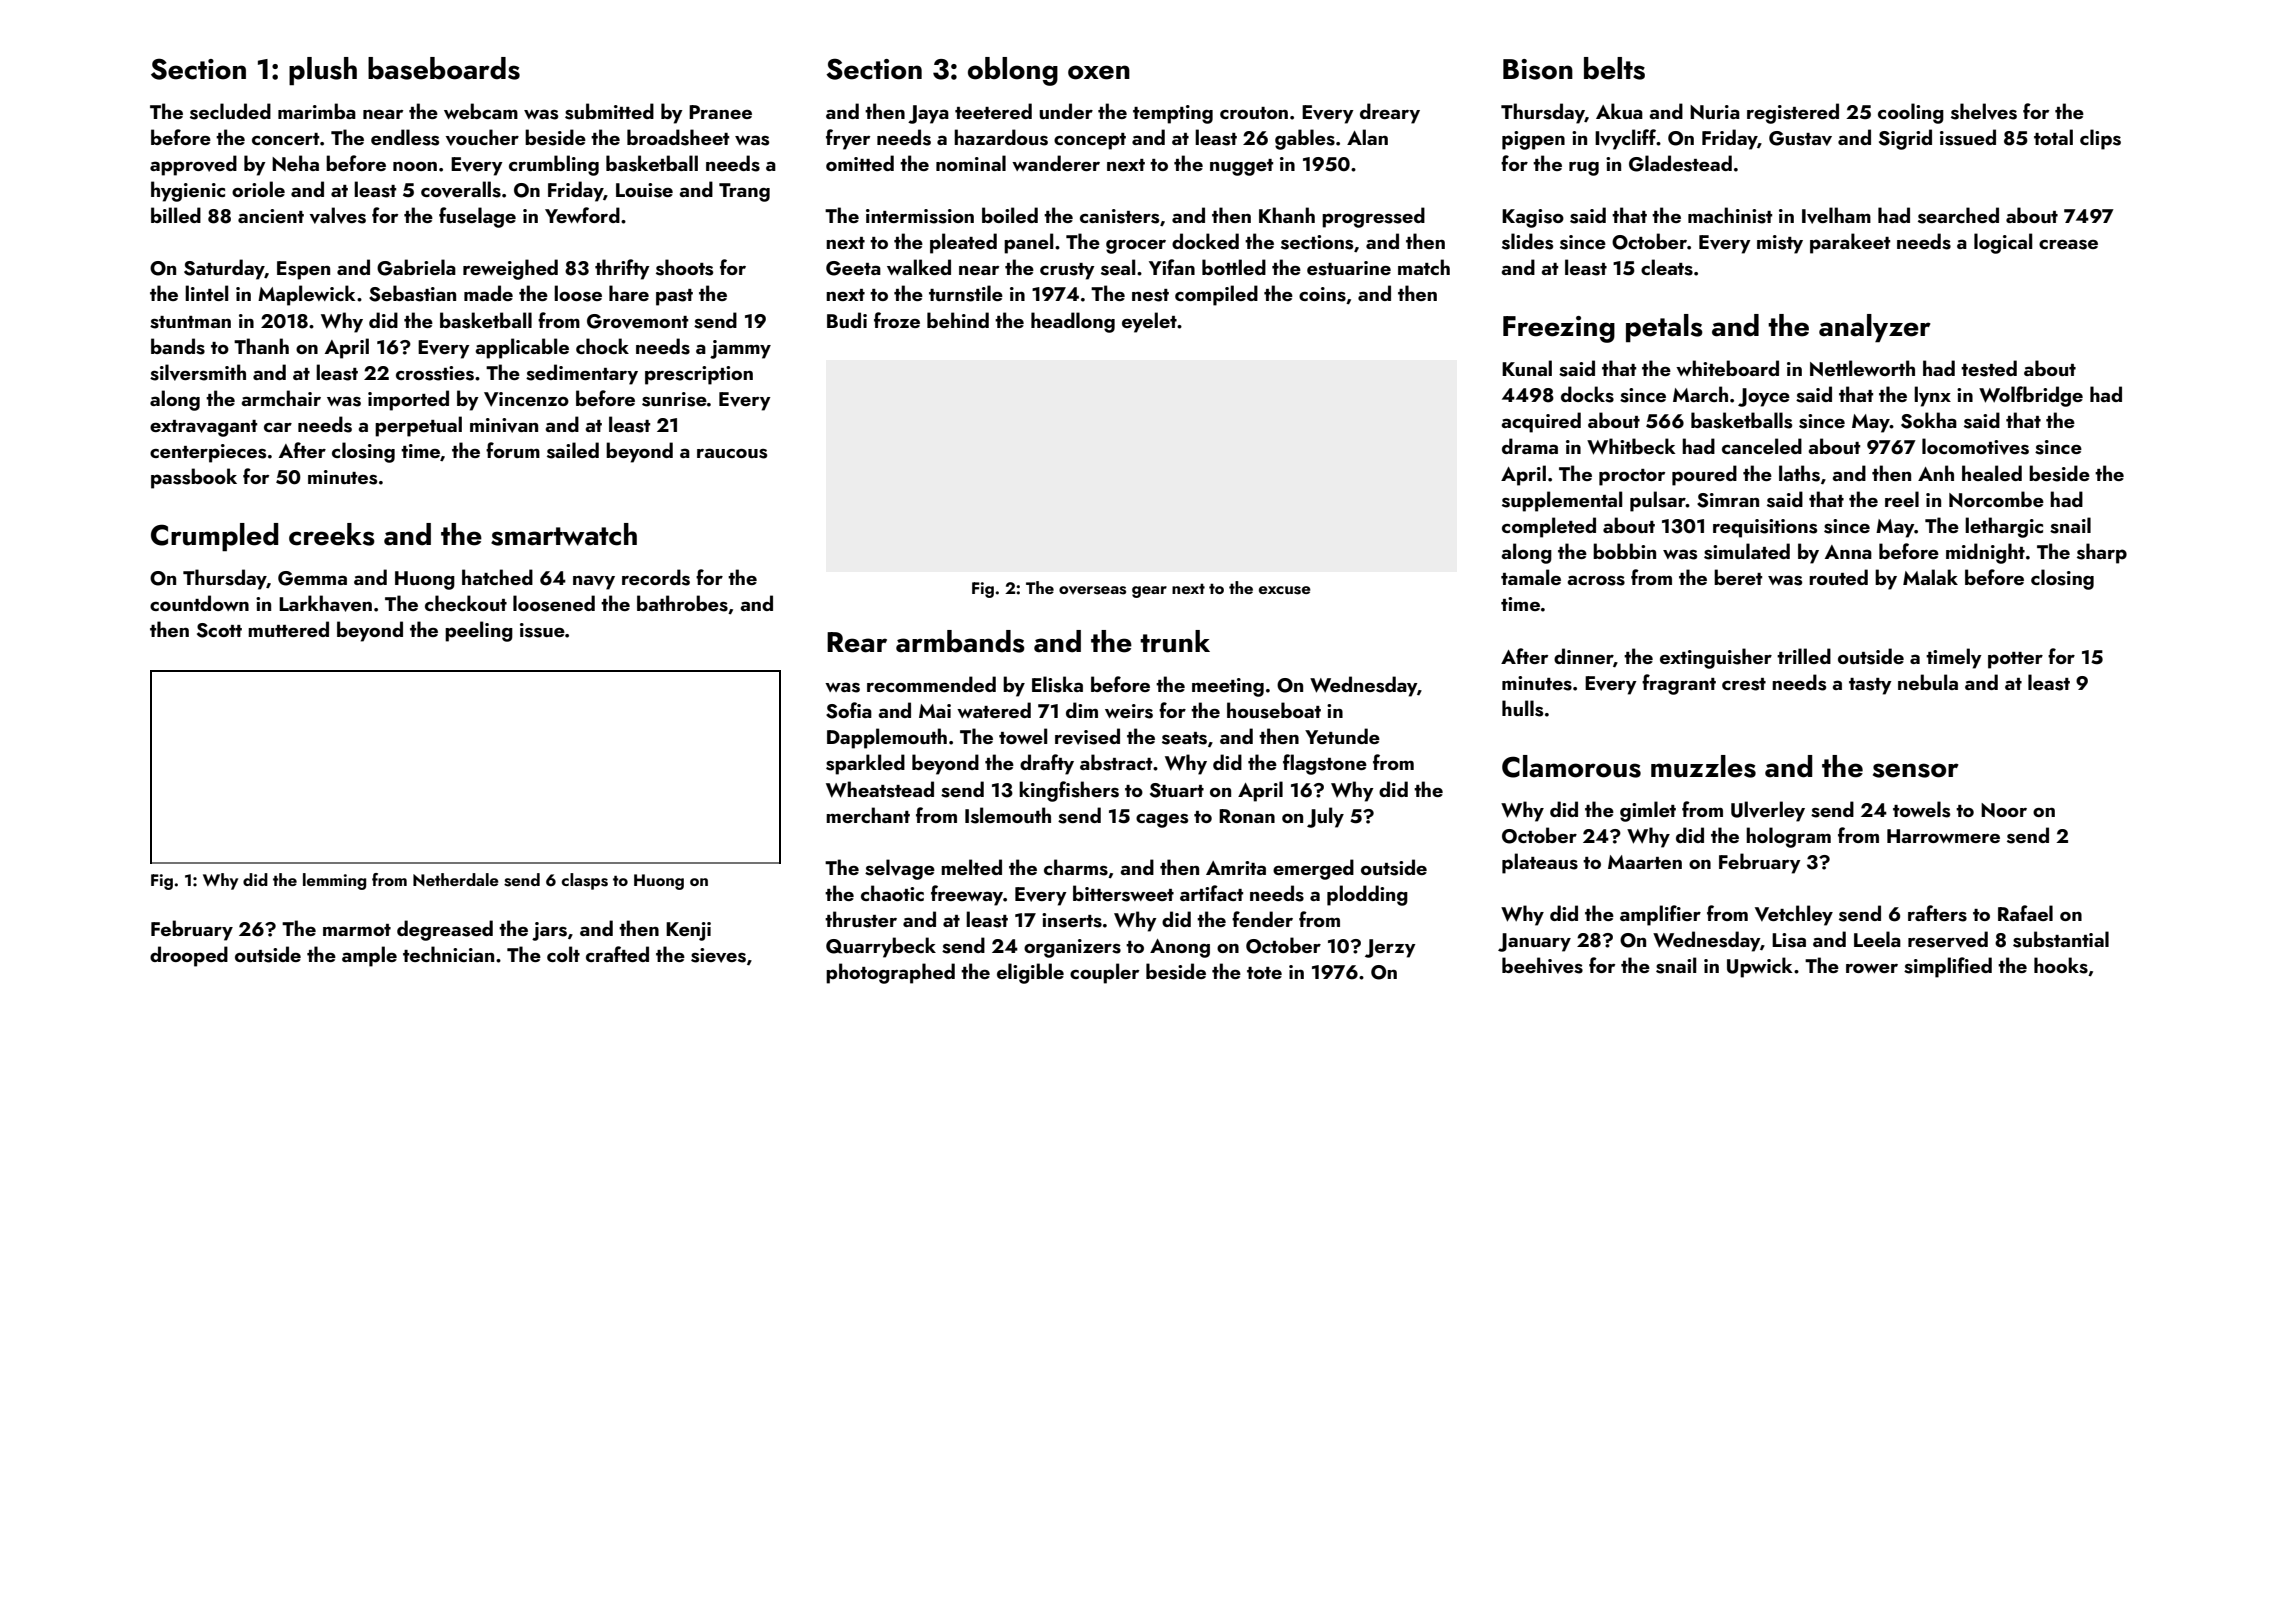  What do you see at coordinates (281, 398) in the document?
I see `armchair` at bounding box center [281, 398].
